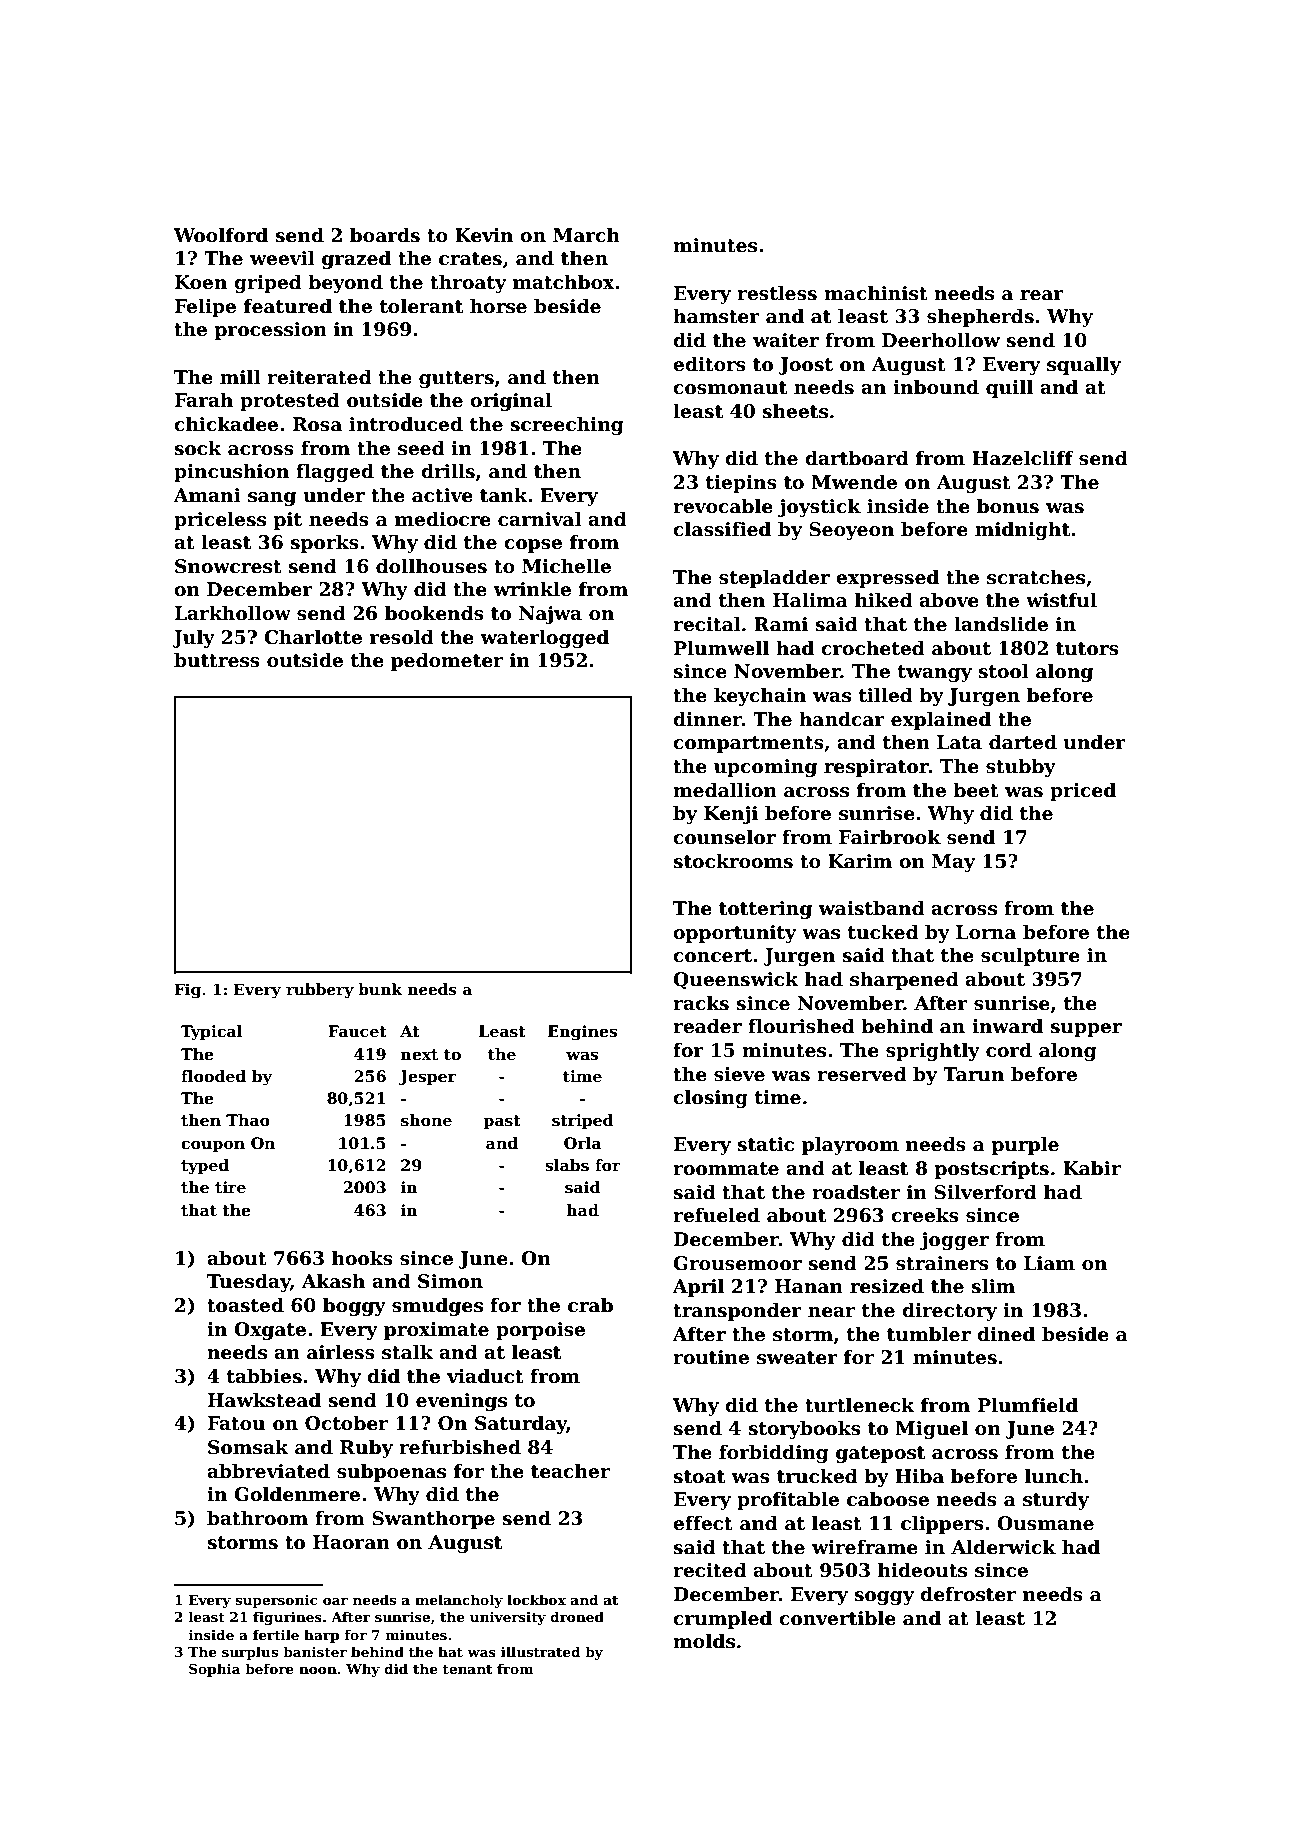 The width and height of the screenshot is (1305, 1845). I want to click on above, so click(949, 600).
